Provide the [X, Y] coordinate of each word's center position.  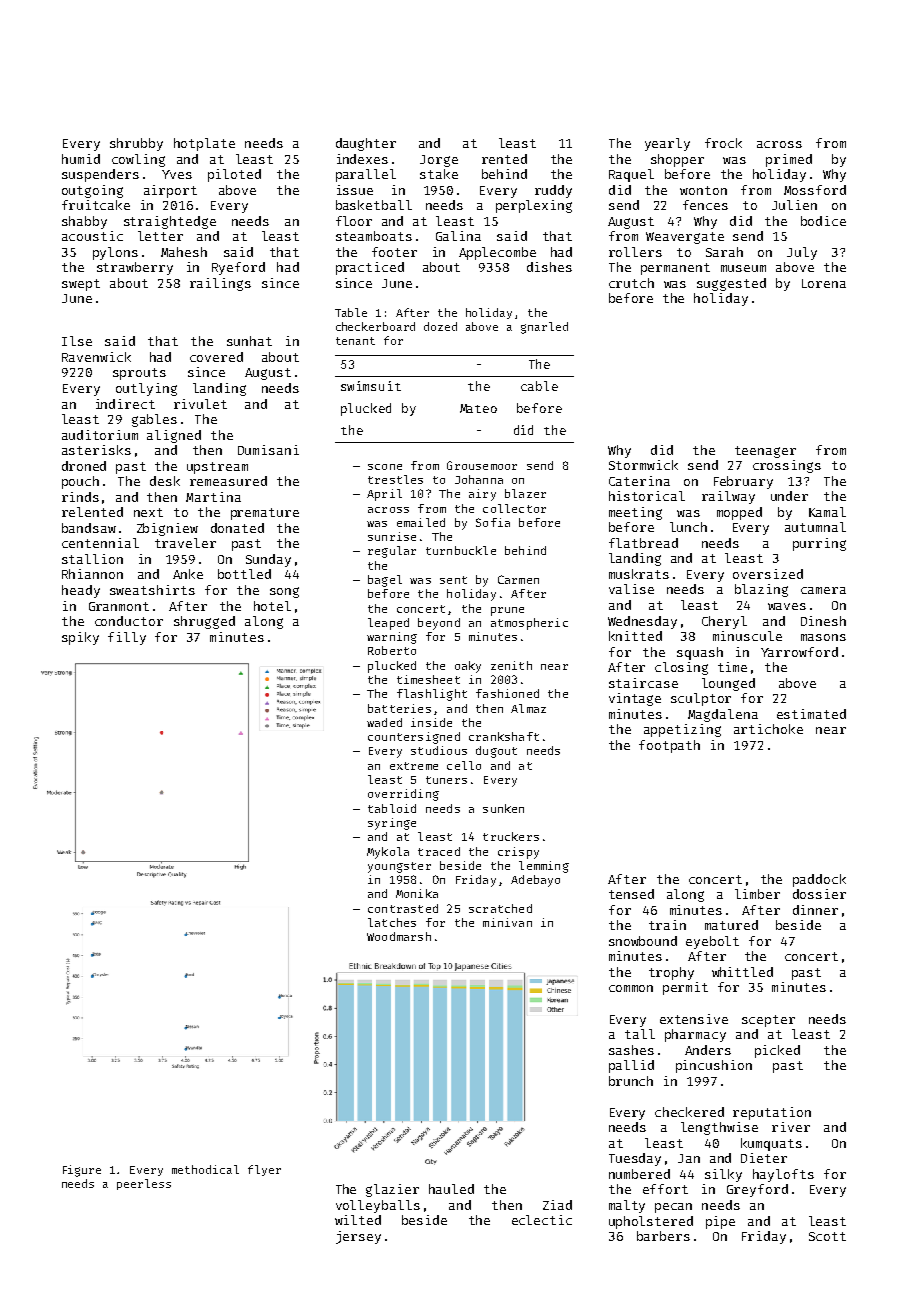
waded [384, 722]
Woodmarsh [399, 936]
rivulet [200, 404]
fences [705, 205]
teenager [765, 452]
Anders [708, 1050]
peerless [144, 1184]
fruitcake [96, 205]
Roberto [392, 650]
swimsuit [371, 386]
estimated [811, 714]
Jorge [439, 161]
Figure [82, 1171]
